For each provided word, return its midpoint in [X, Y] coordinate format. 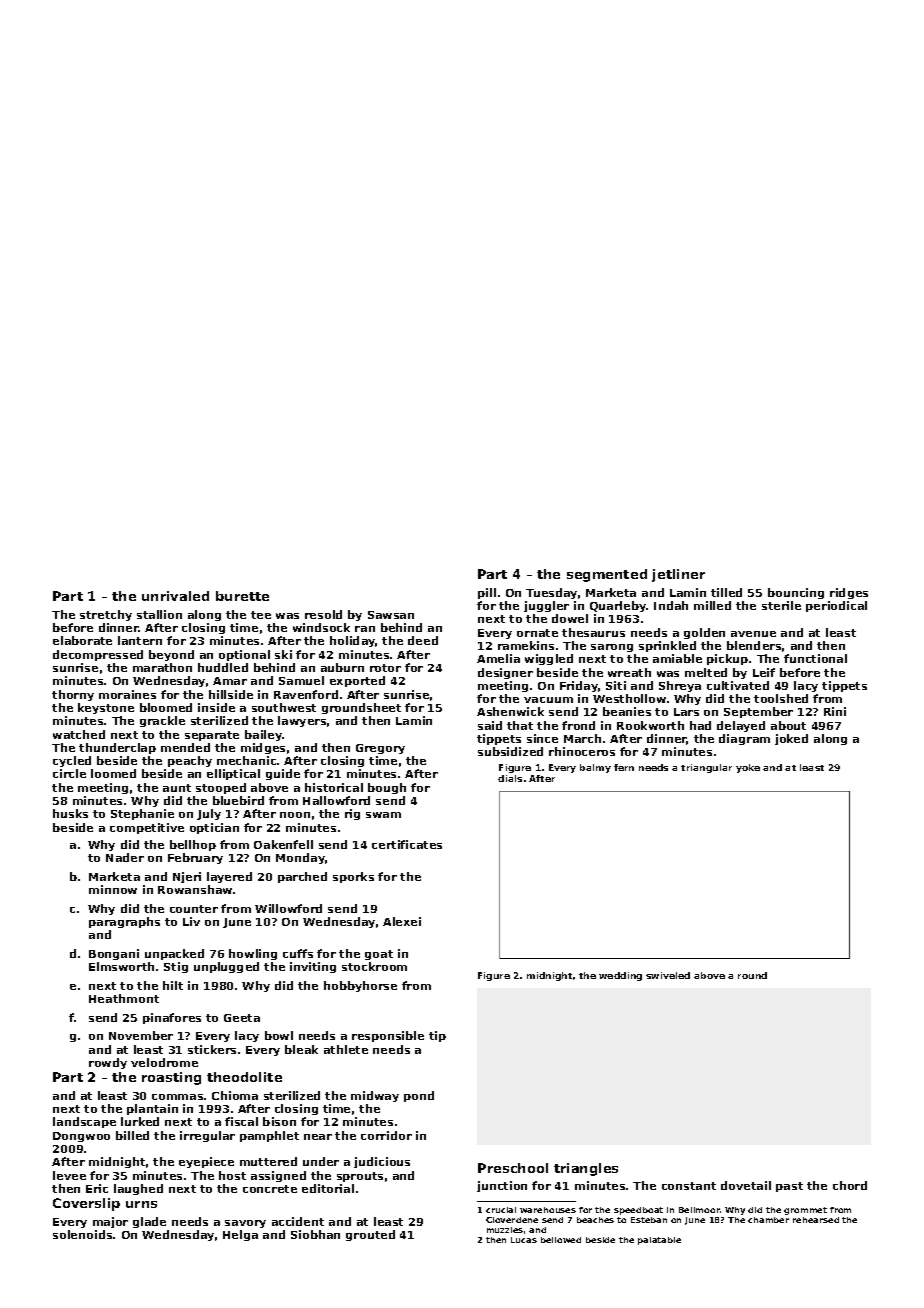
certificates [407, 844]
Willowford [288, 908]
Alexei [402, 921]
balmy [595, 768]
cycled [72, 761]
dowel [570, 618]
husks [70, 813]
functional [815, 658]
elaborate [82, 640]
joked [791, 739]
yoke [748, 768]
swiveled [668, 975]
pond [419, 1096]
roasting [171, 1078]
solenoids [82, 1234]
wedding [620, 976]
